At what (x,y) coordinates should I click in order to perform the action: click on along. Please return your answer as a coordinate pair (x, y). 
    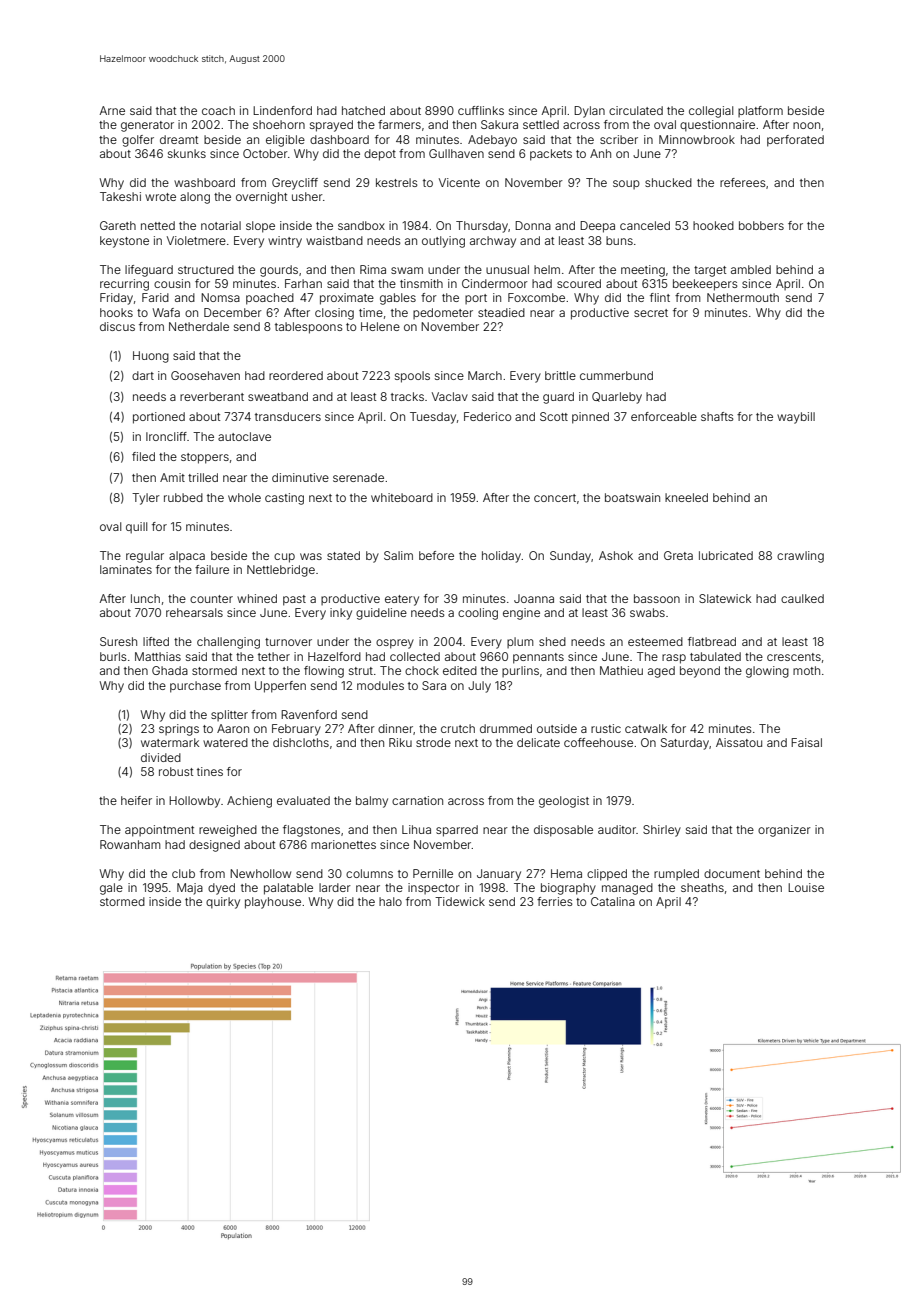
    Looking at the image, I should click on (195, 198).
